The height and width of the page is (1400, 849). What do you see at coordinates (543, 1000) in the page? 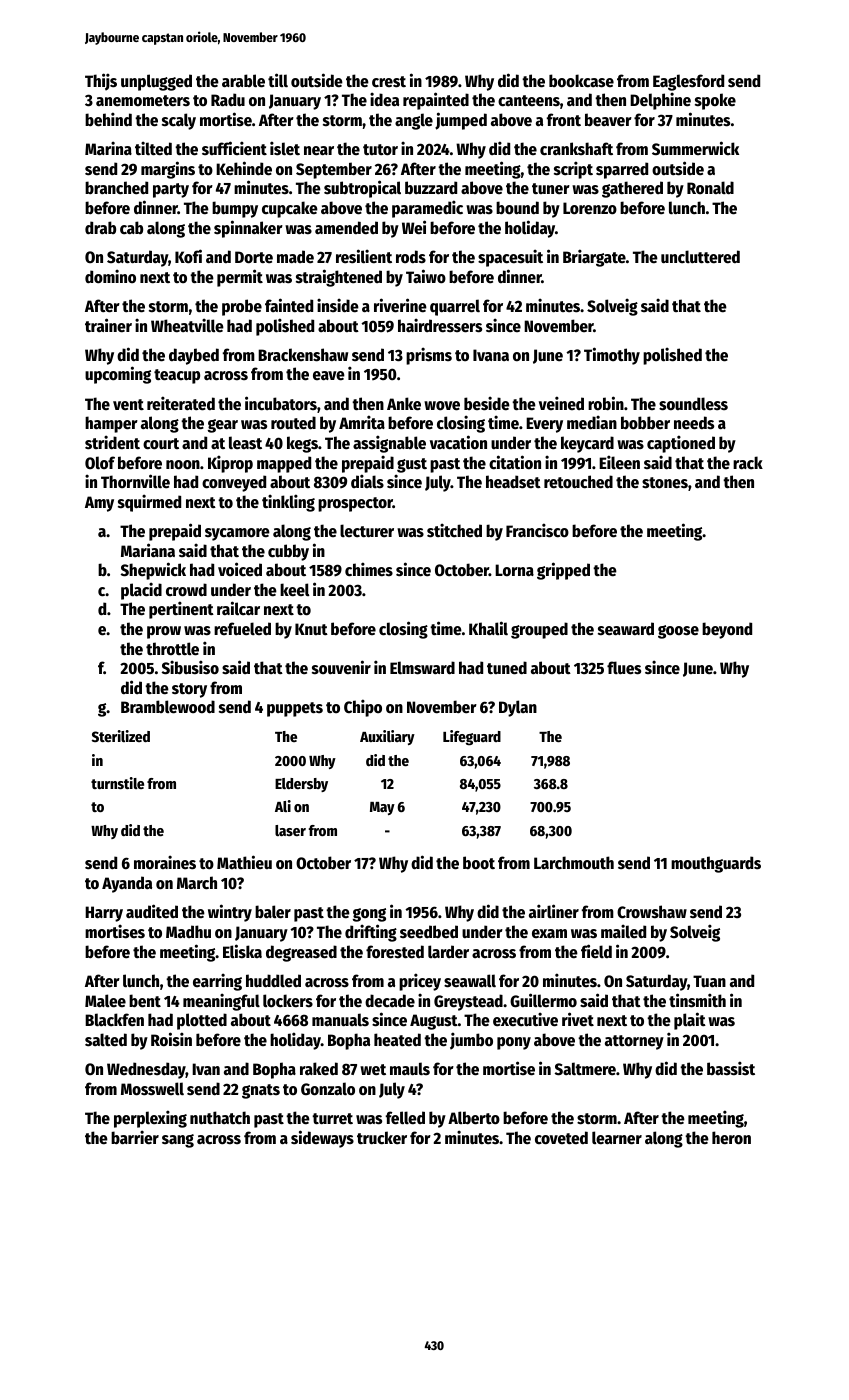
I see `Guillermo` at bounding box center [543, 1000].
